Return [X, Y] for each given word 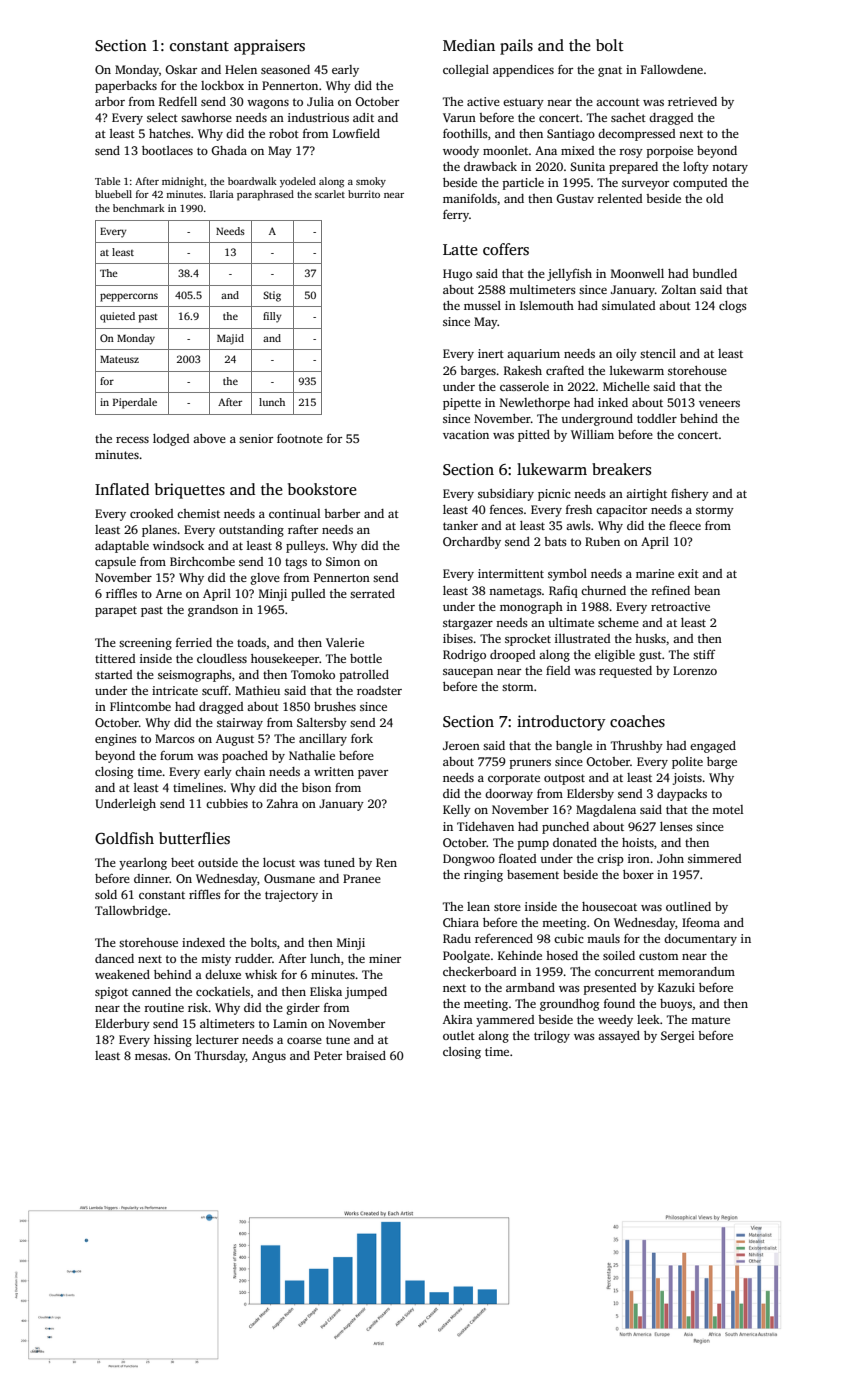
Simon [343, 561]
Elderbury [122, 1025]
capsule [115, 563]
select [162, 117]
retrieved [692, 101]
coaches [637, 721]
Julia [320, 101]
